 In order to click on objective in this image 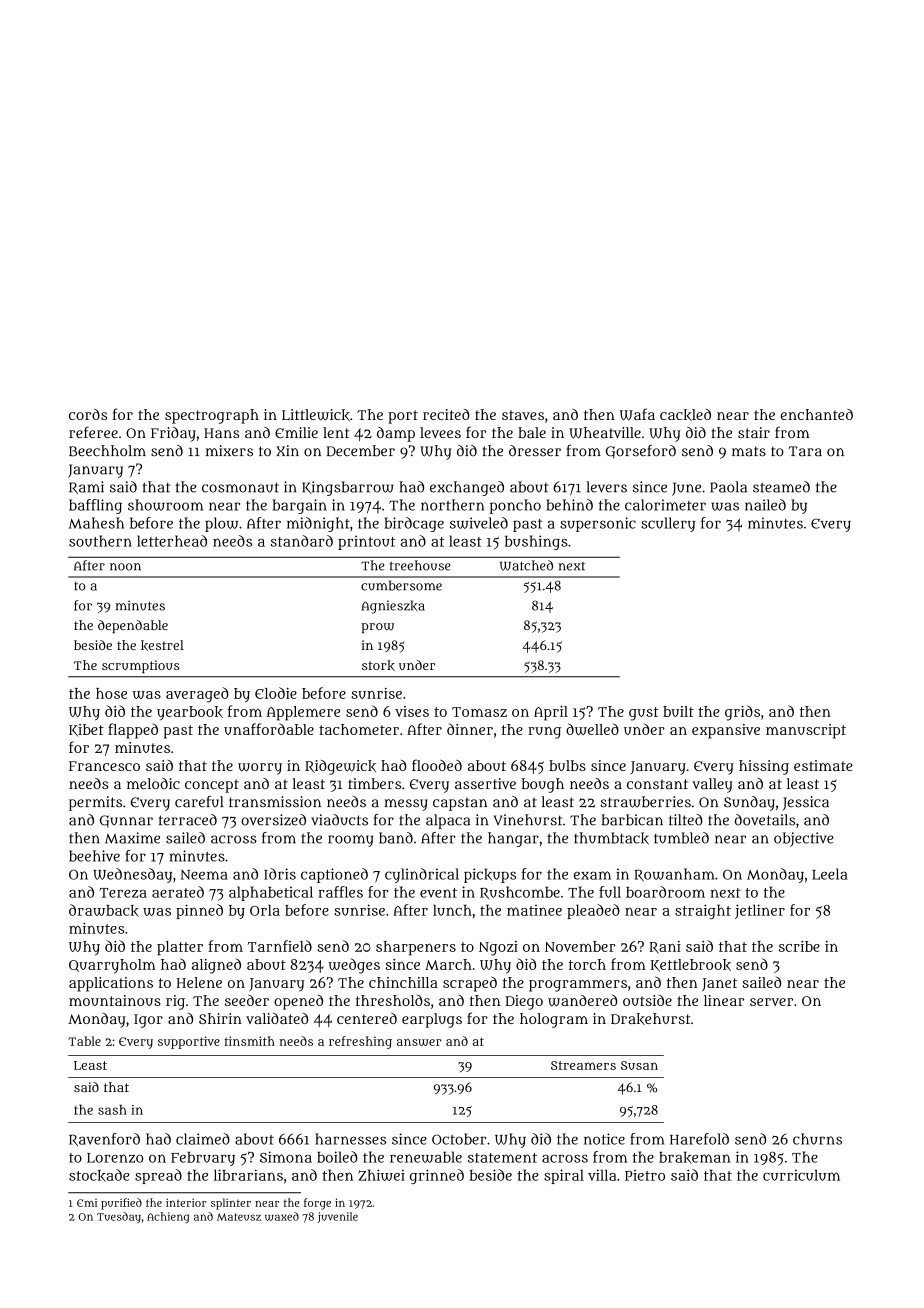, I will do `click(804, 839)`.
